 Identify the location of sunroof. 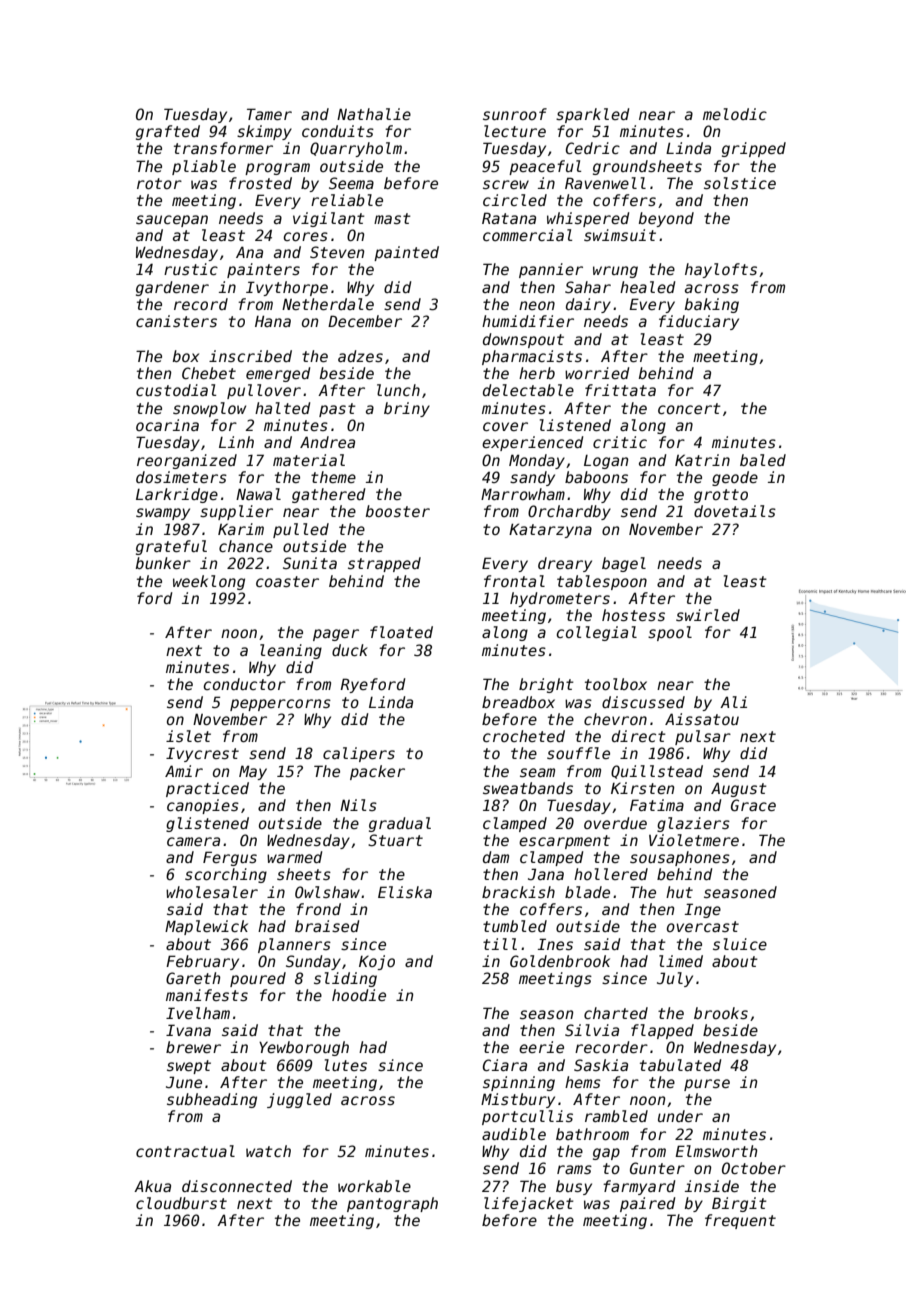
(515, 114).
